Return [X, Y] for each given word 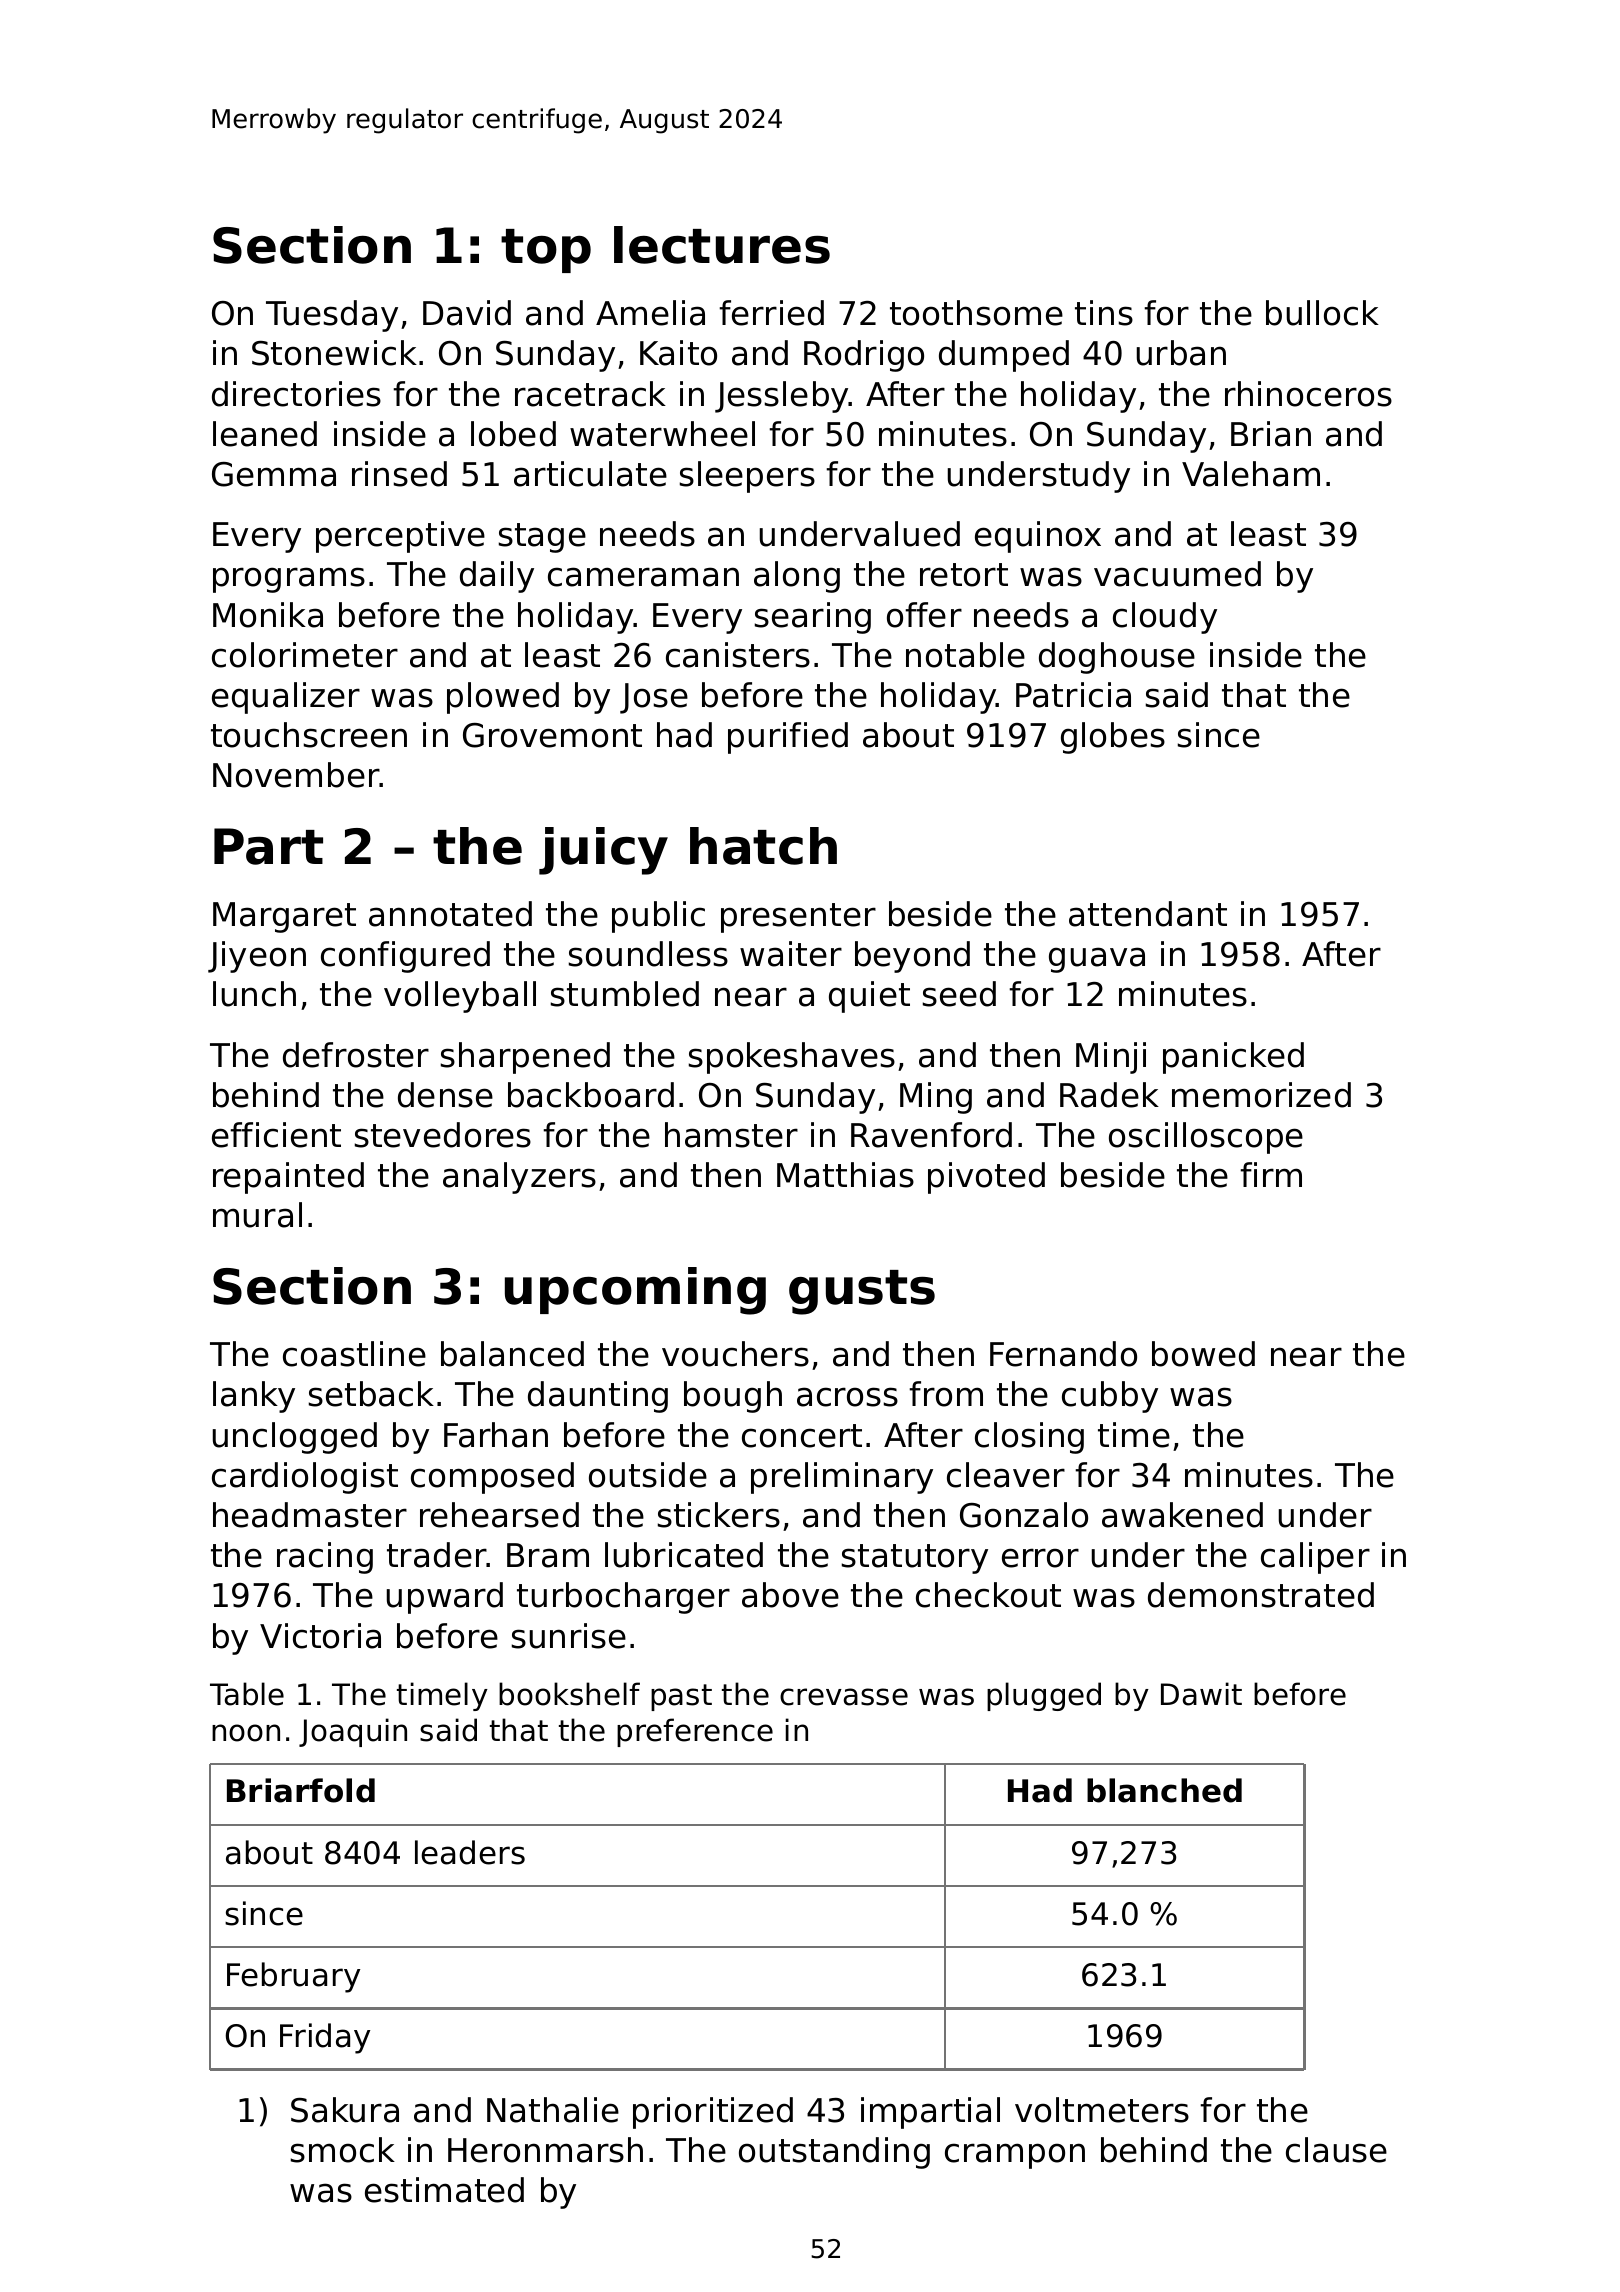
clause [1336, 2150]
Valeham [1251, 474]
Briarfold [301, 1790]
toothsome [976, 313]
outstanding [834, 2153]
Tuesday [332, 316]
